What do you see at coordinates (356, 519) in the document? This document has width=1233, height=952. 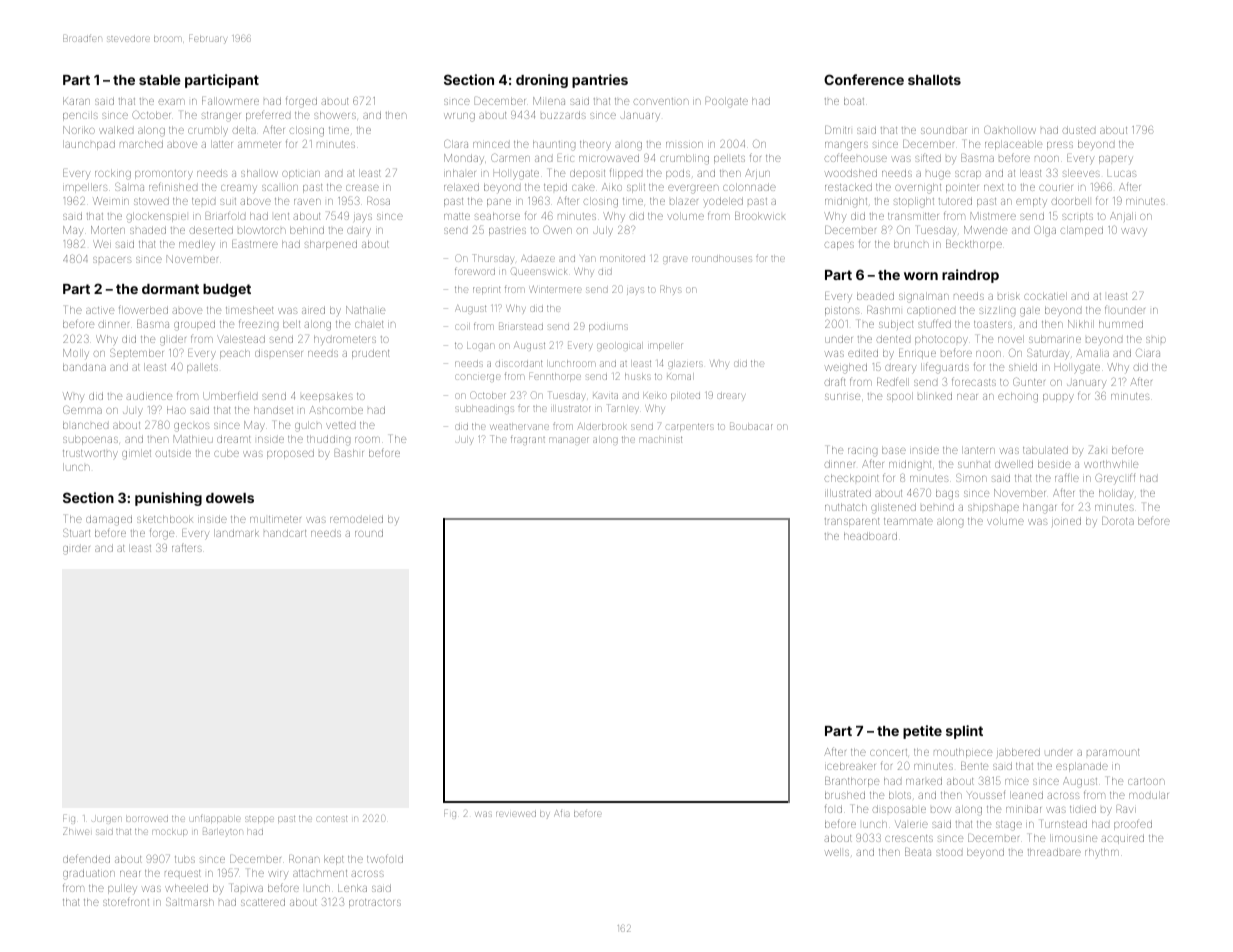 I see `remodeled` at bounding box center [356, 519].
